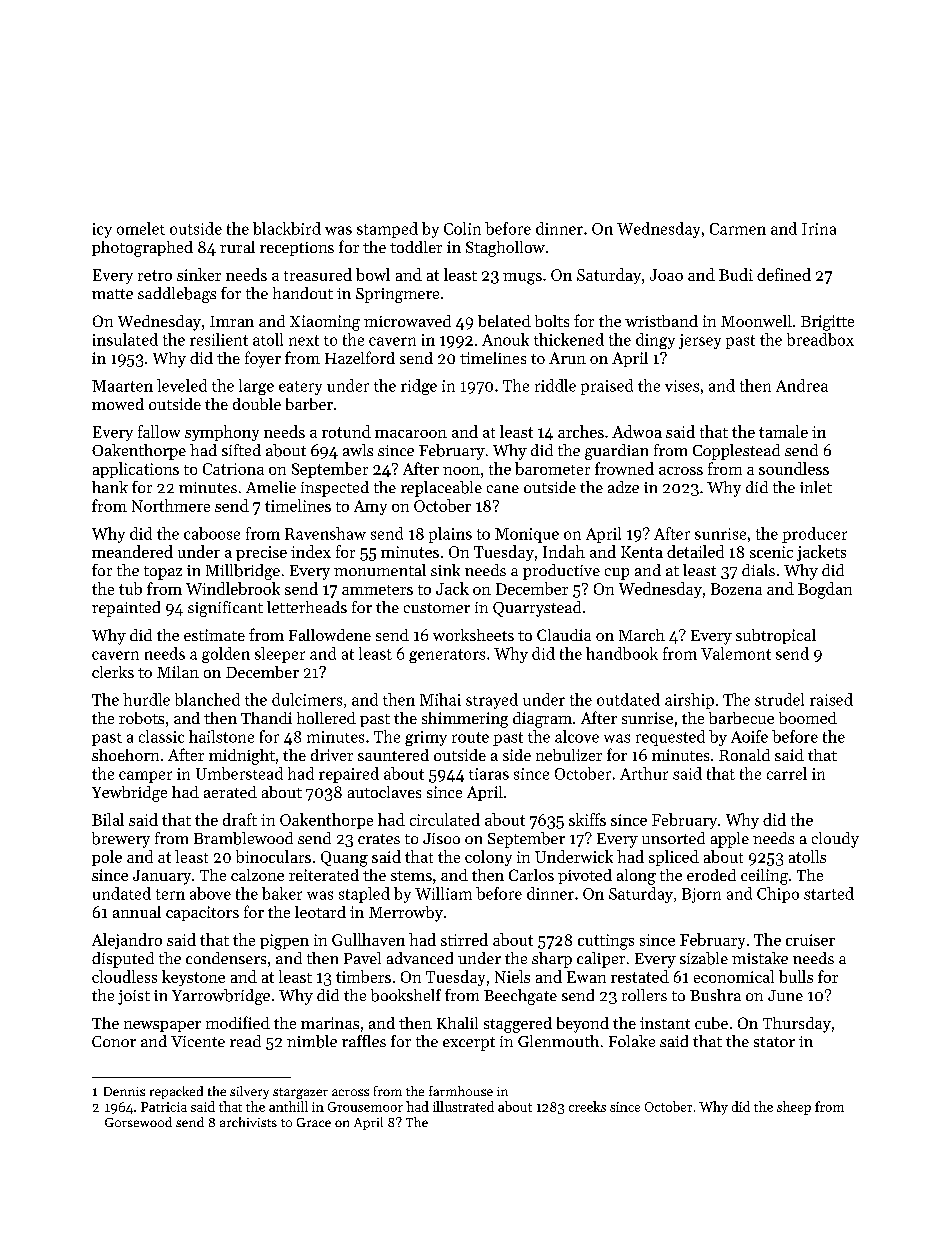  What do you see at coordinates (587, 1106) in the document?
I see `creeks` at bounding box center [587, 1106].
